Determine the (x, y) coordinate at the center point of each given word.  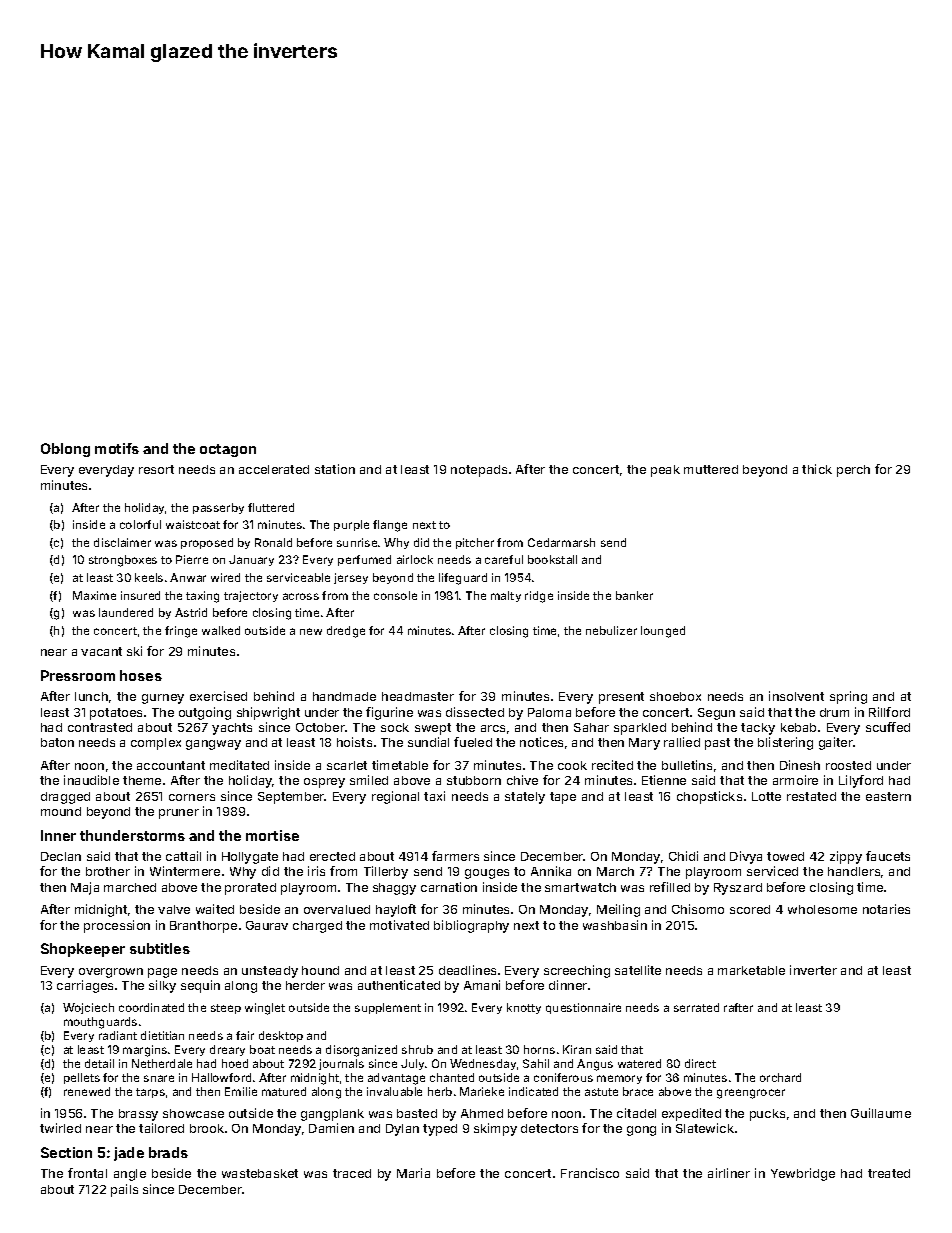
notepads (479, 471)
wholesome (822, 909)
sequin (200, 986)
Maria (413, 1173)
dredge (346, 632)
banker (634, 595)
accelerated (274, 469)
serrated (696, 1007)
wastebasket (260, 1173)
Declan (61, 856)
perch (853, 471)
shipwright (268, 713)
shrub (417, 1049)
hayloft (396, 910)
